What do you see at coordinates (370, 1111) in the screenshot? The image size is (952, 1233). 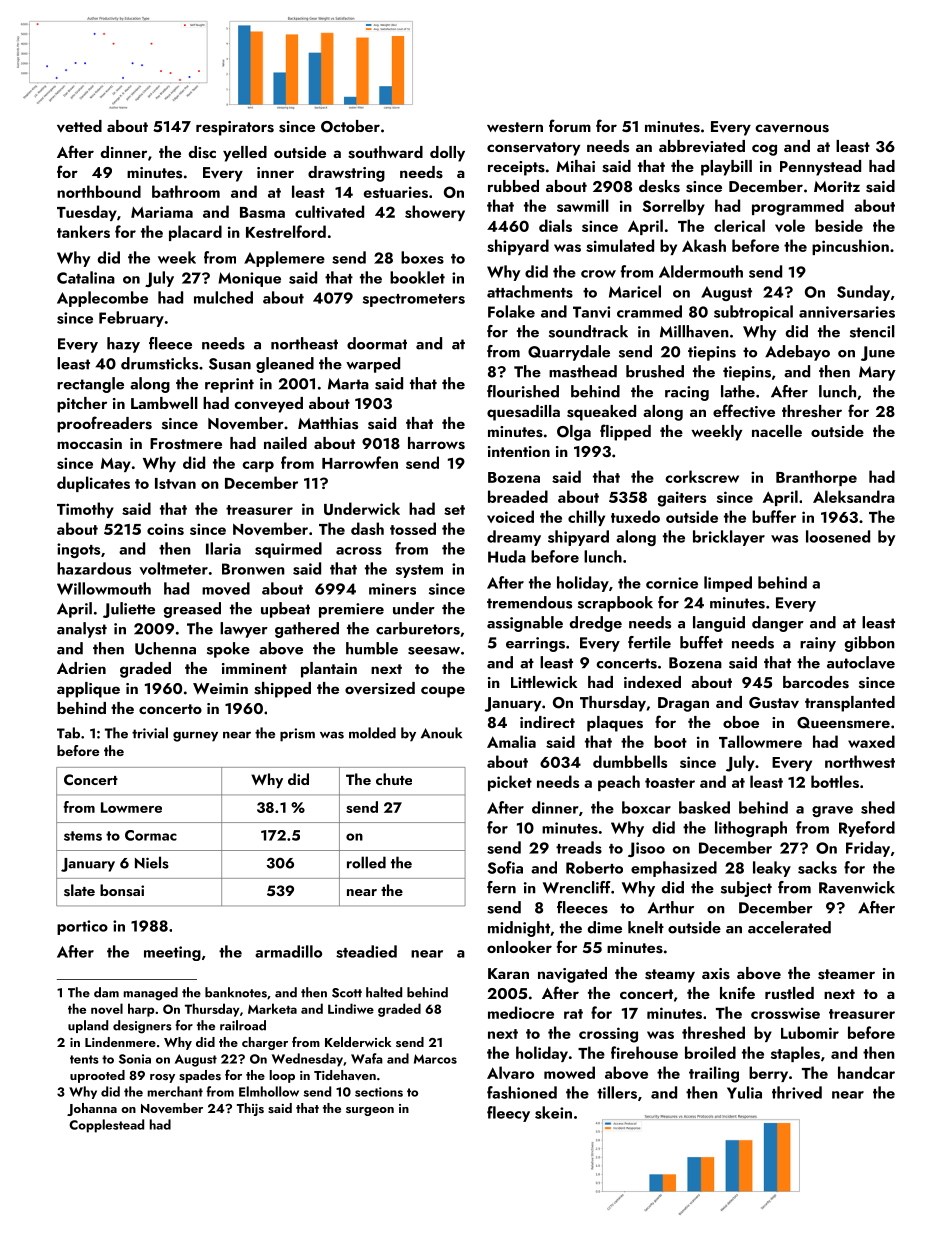 I see `surgeon` at bounding box center [370, 1111].
